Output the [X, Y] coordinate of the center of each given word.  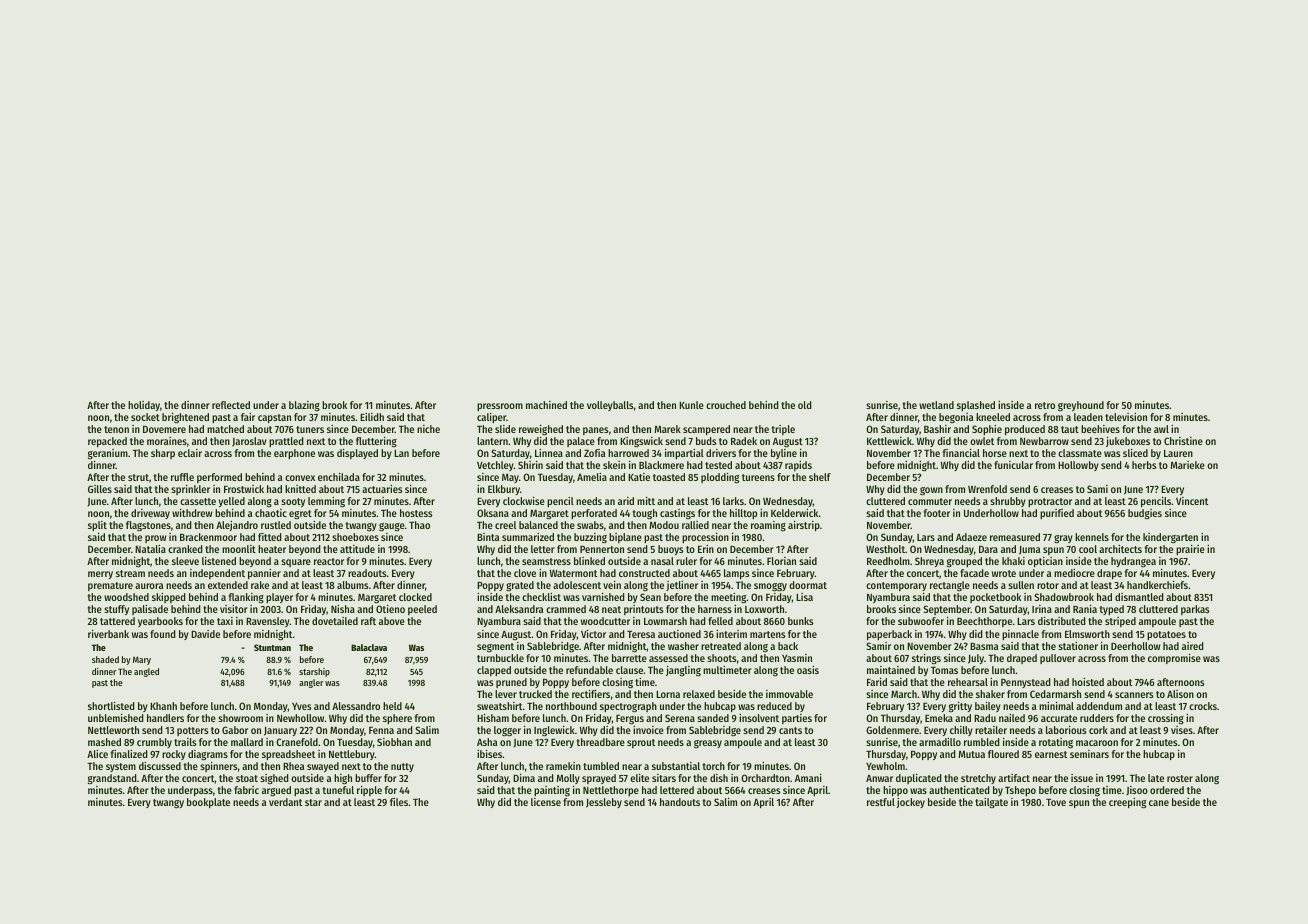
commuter [930, 501]
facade [974, 573]
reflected [231, 405]
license [546, 802]
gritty [960, 707]
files [399, 802]
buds [706, 441]
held [392, 706]
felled [720, 621]
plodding [720, 478]
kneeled [993, 417]
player [279, 598]
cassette [198, 501]
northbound [571, 706]
